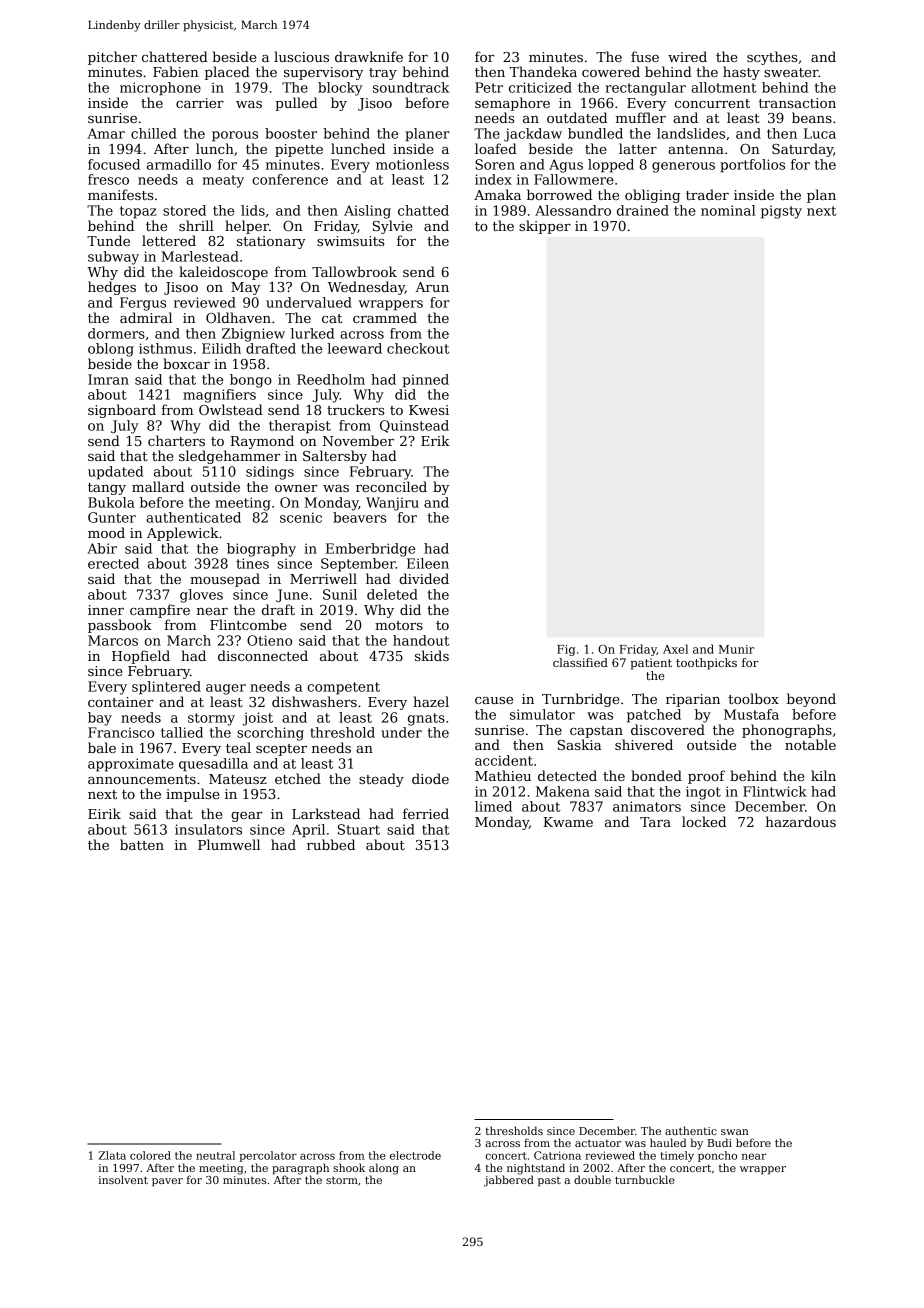 The image size is (924, 1308). Describe the element at coordinates (566, 650) in the screenshot. I see `Fig` at that location.
